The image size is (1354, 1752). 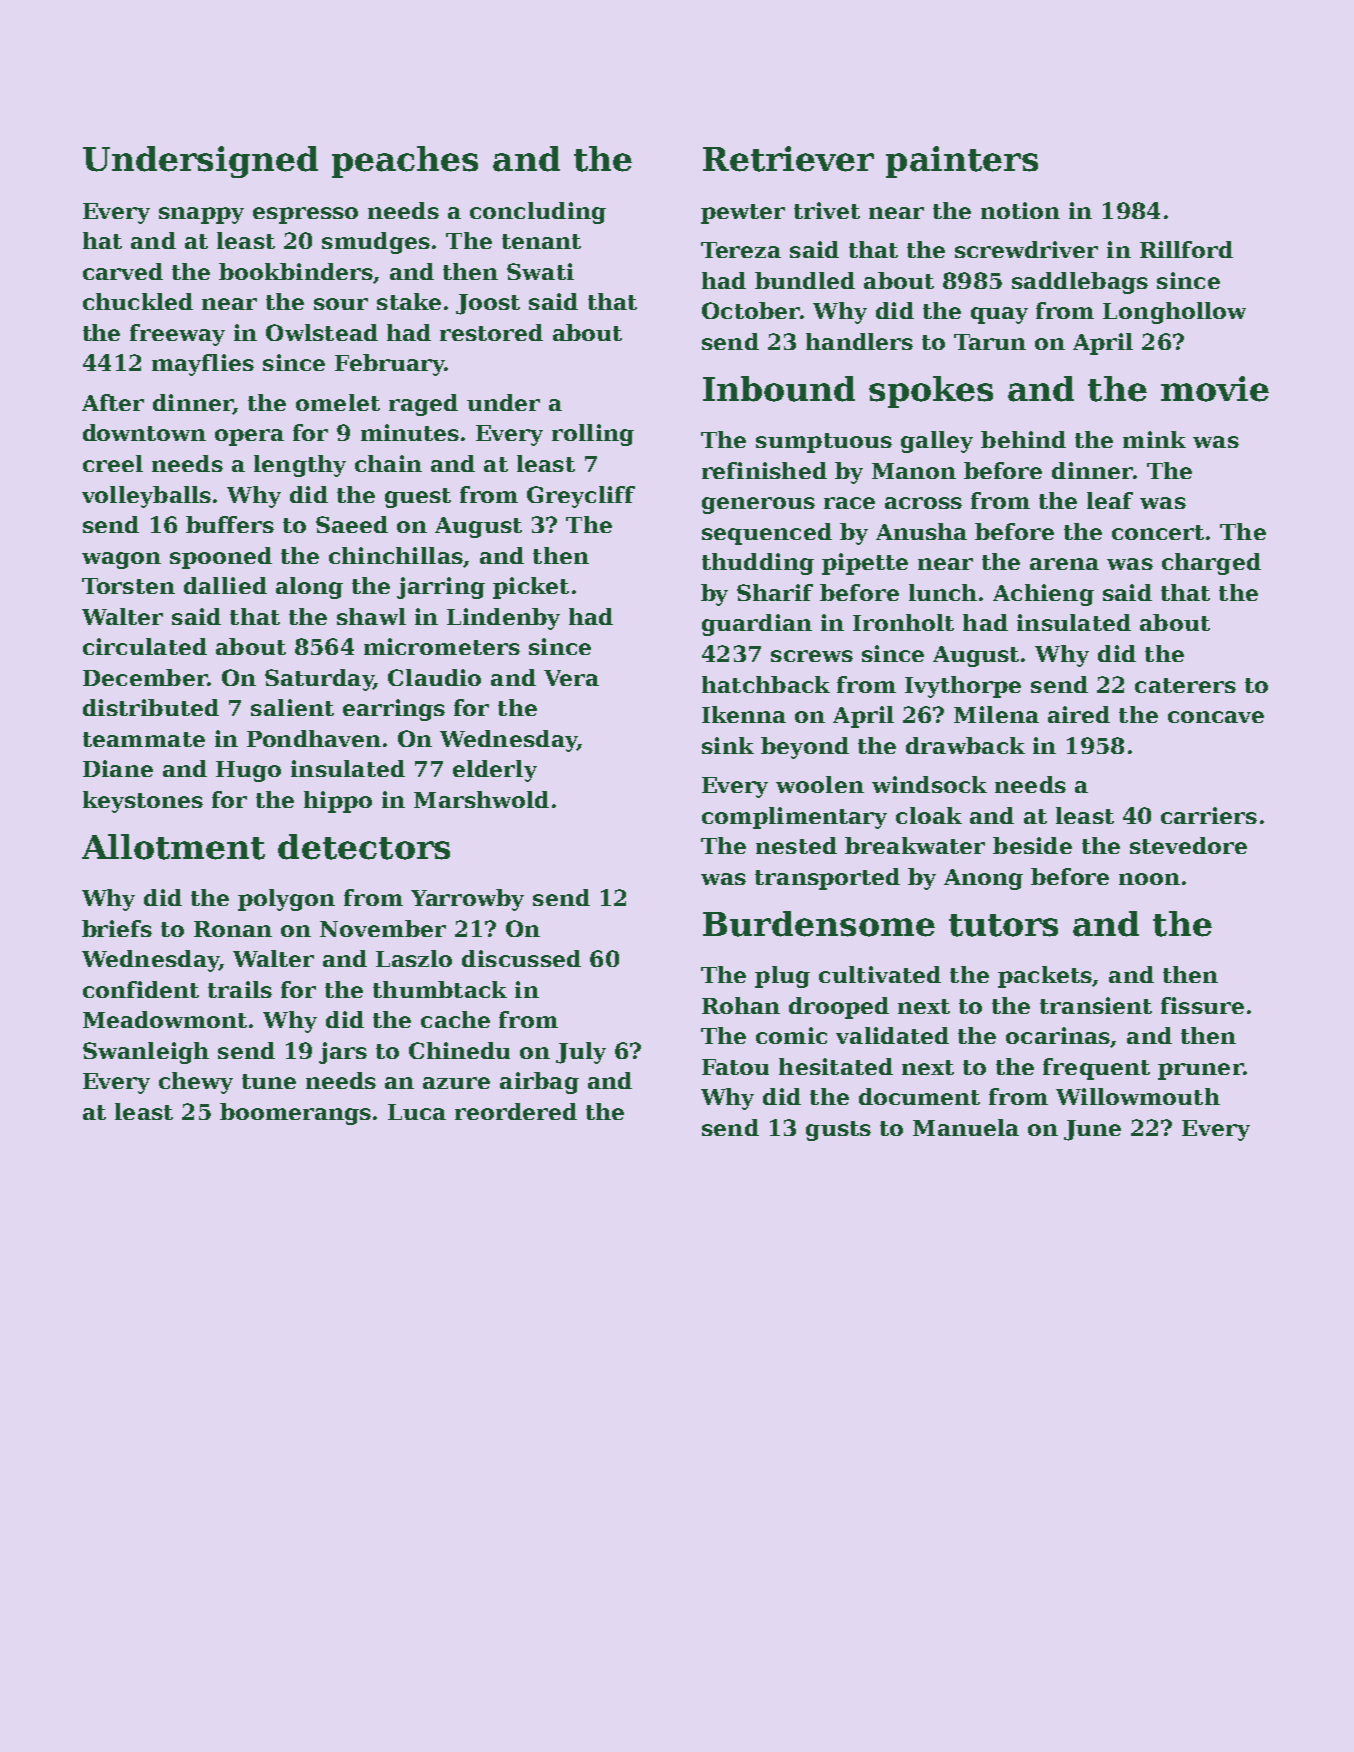 What do you see at coordinates (121, 560) in the screenshot?
I see `wagon` at bounding box center [121, 560].
